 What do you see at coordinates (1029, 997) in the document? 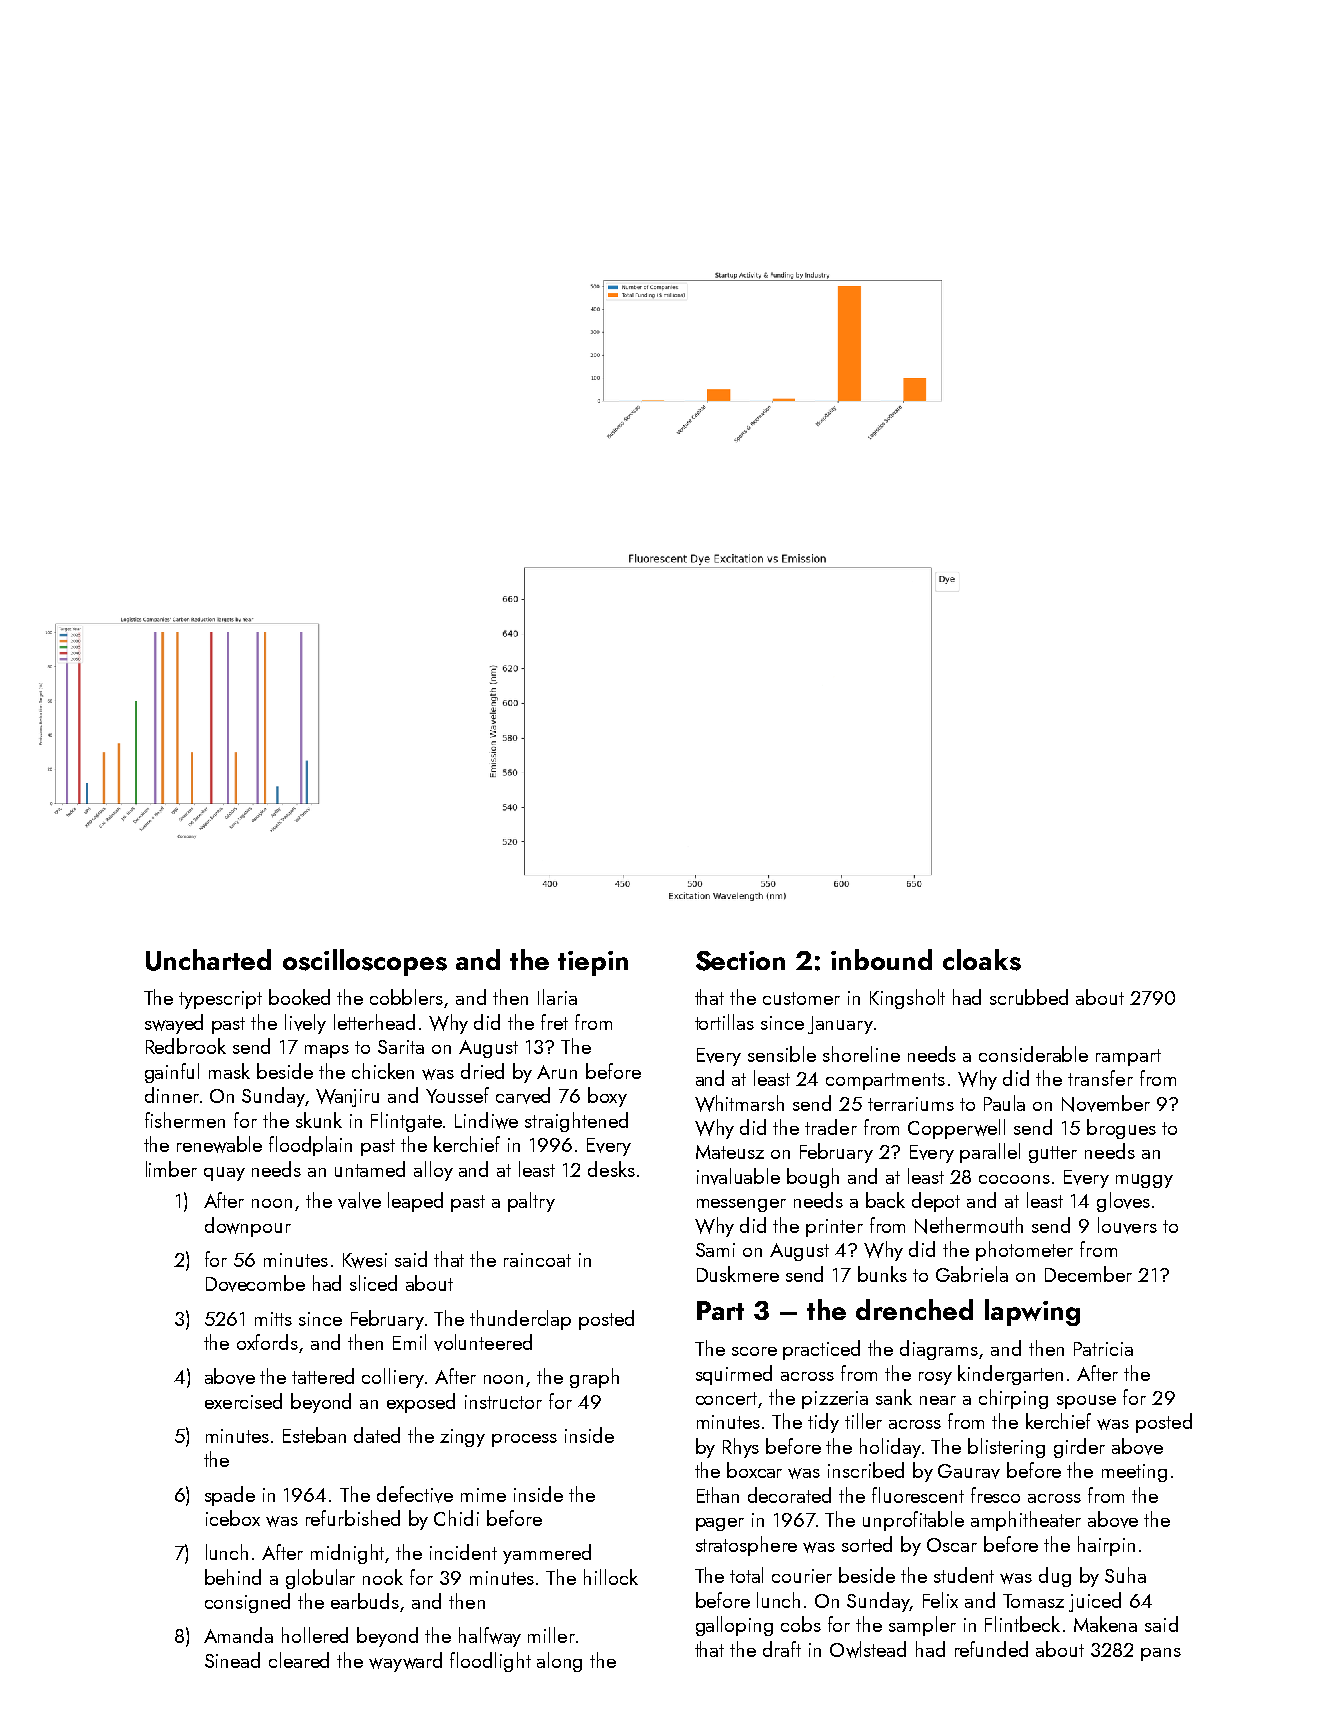
I see `scrubbed` at bounding box center [1029, 997].
